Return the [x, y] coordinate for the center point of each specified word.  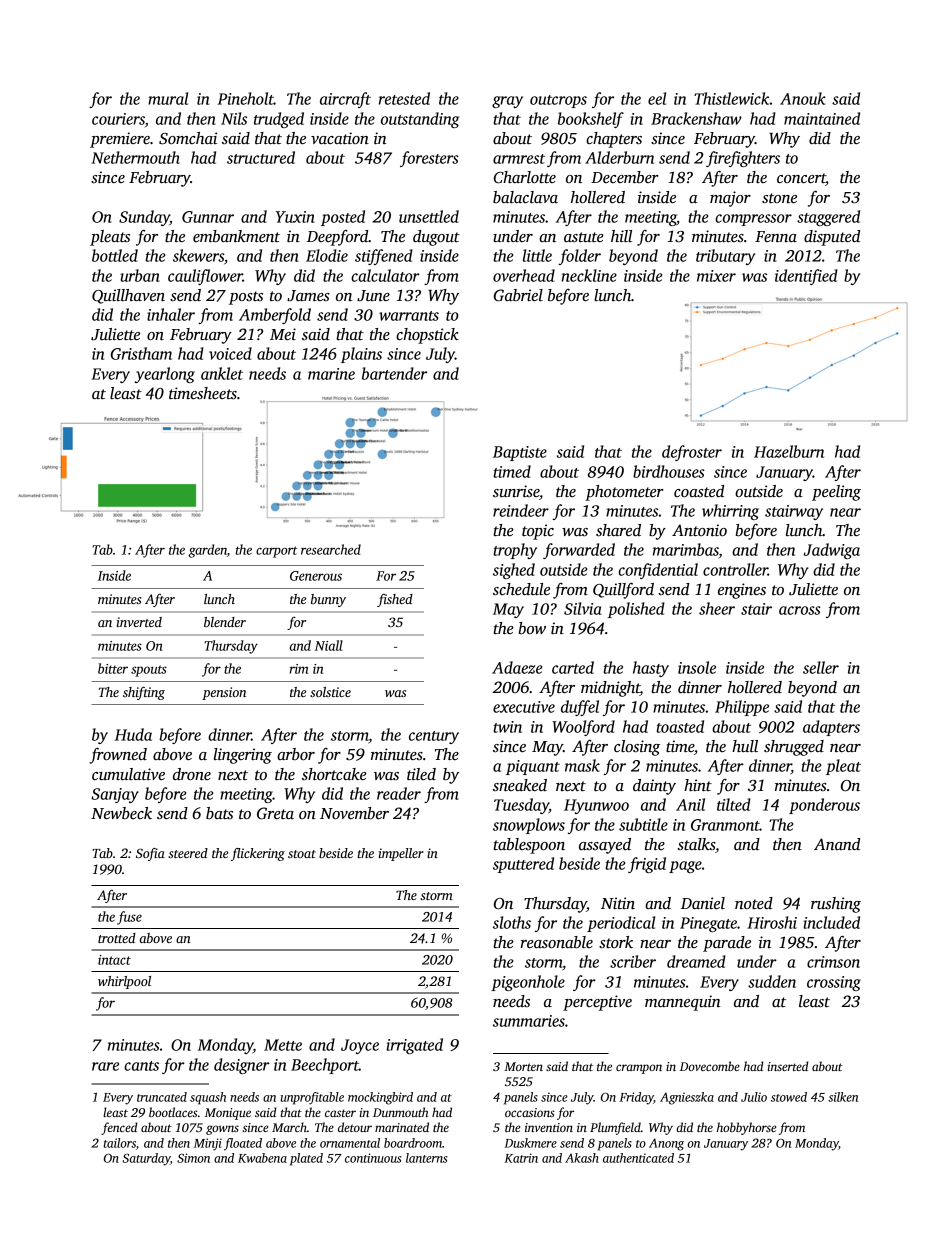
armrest [519, 159]
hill [621, 236]
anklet [222, 373]
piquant [533, 767]
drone [192, 774]
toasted [680, 726]
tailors [119, 1143]
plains [361, 355]
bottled [115, 255]
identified [806, 277]
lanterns [426, 1158]
